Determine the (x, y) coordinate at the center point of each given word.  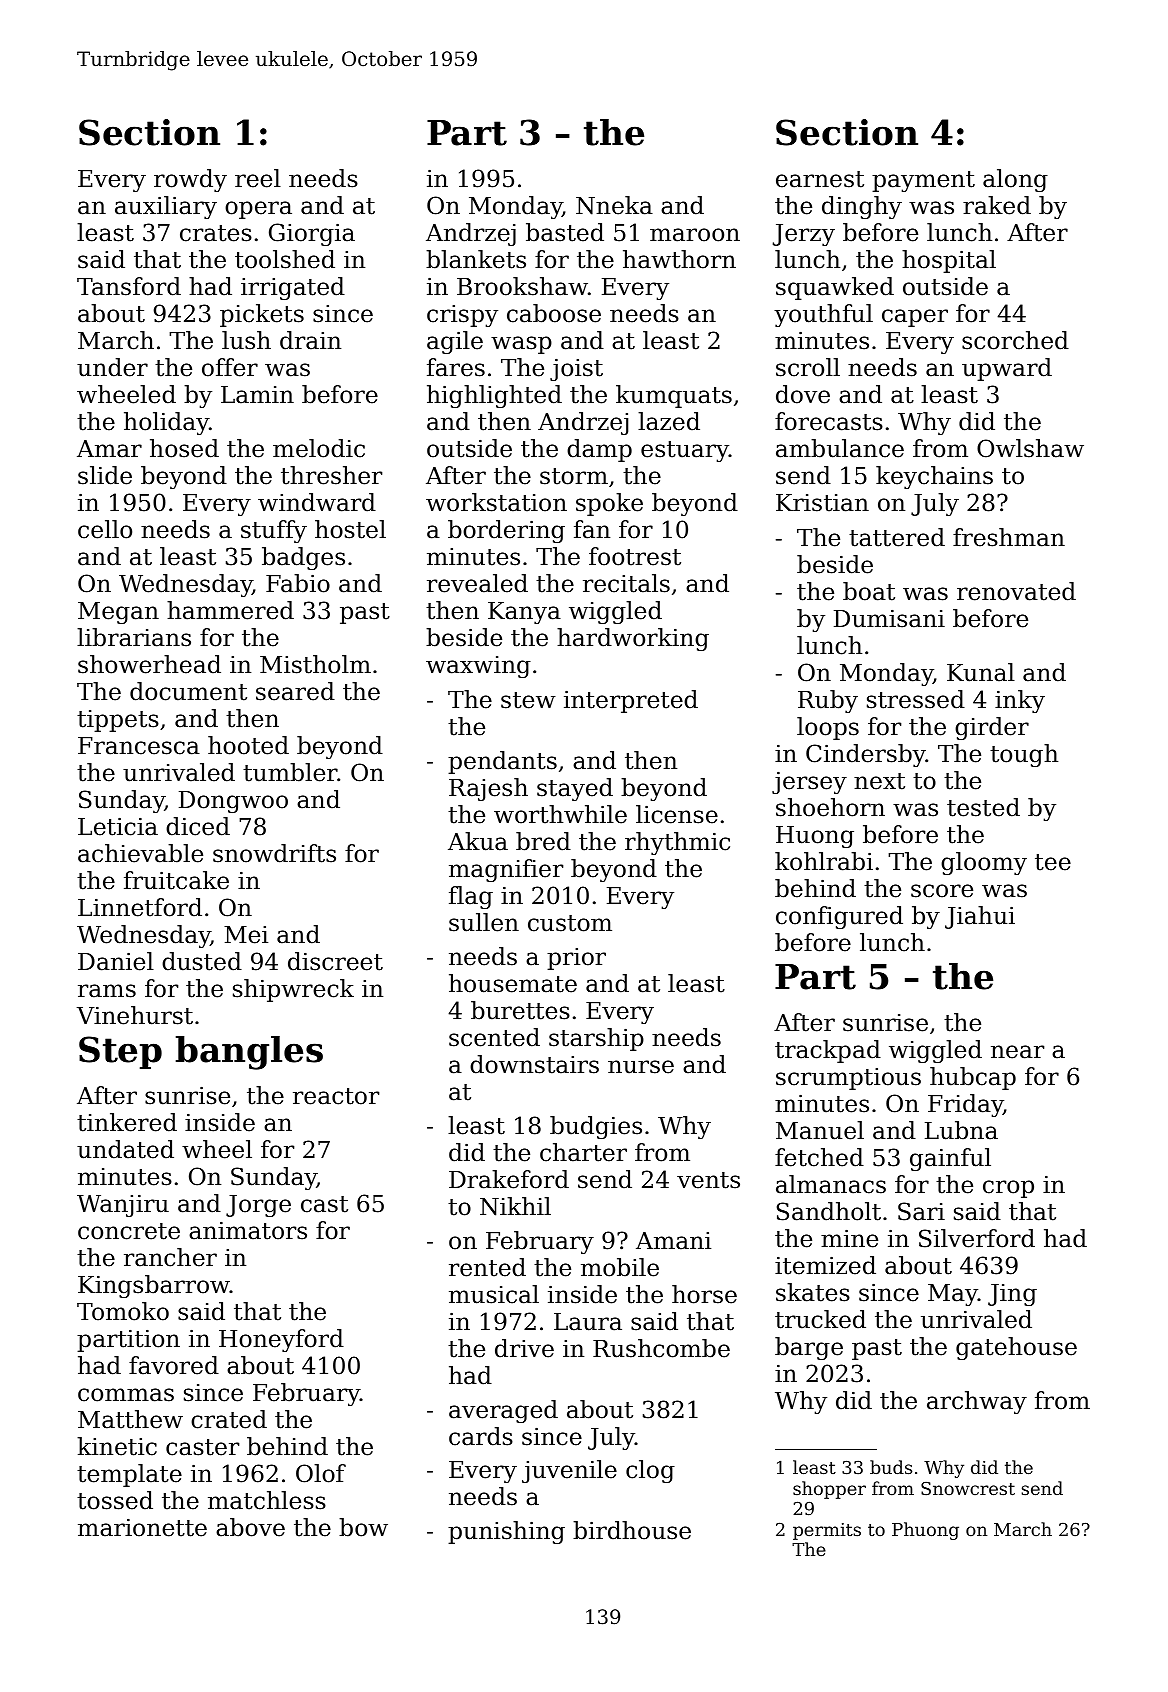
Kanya (524, 613)
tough (1024, 755)
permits (827, 1531)
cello (105, 529)
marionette (142, 1528)
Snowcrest (968, 1488)
